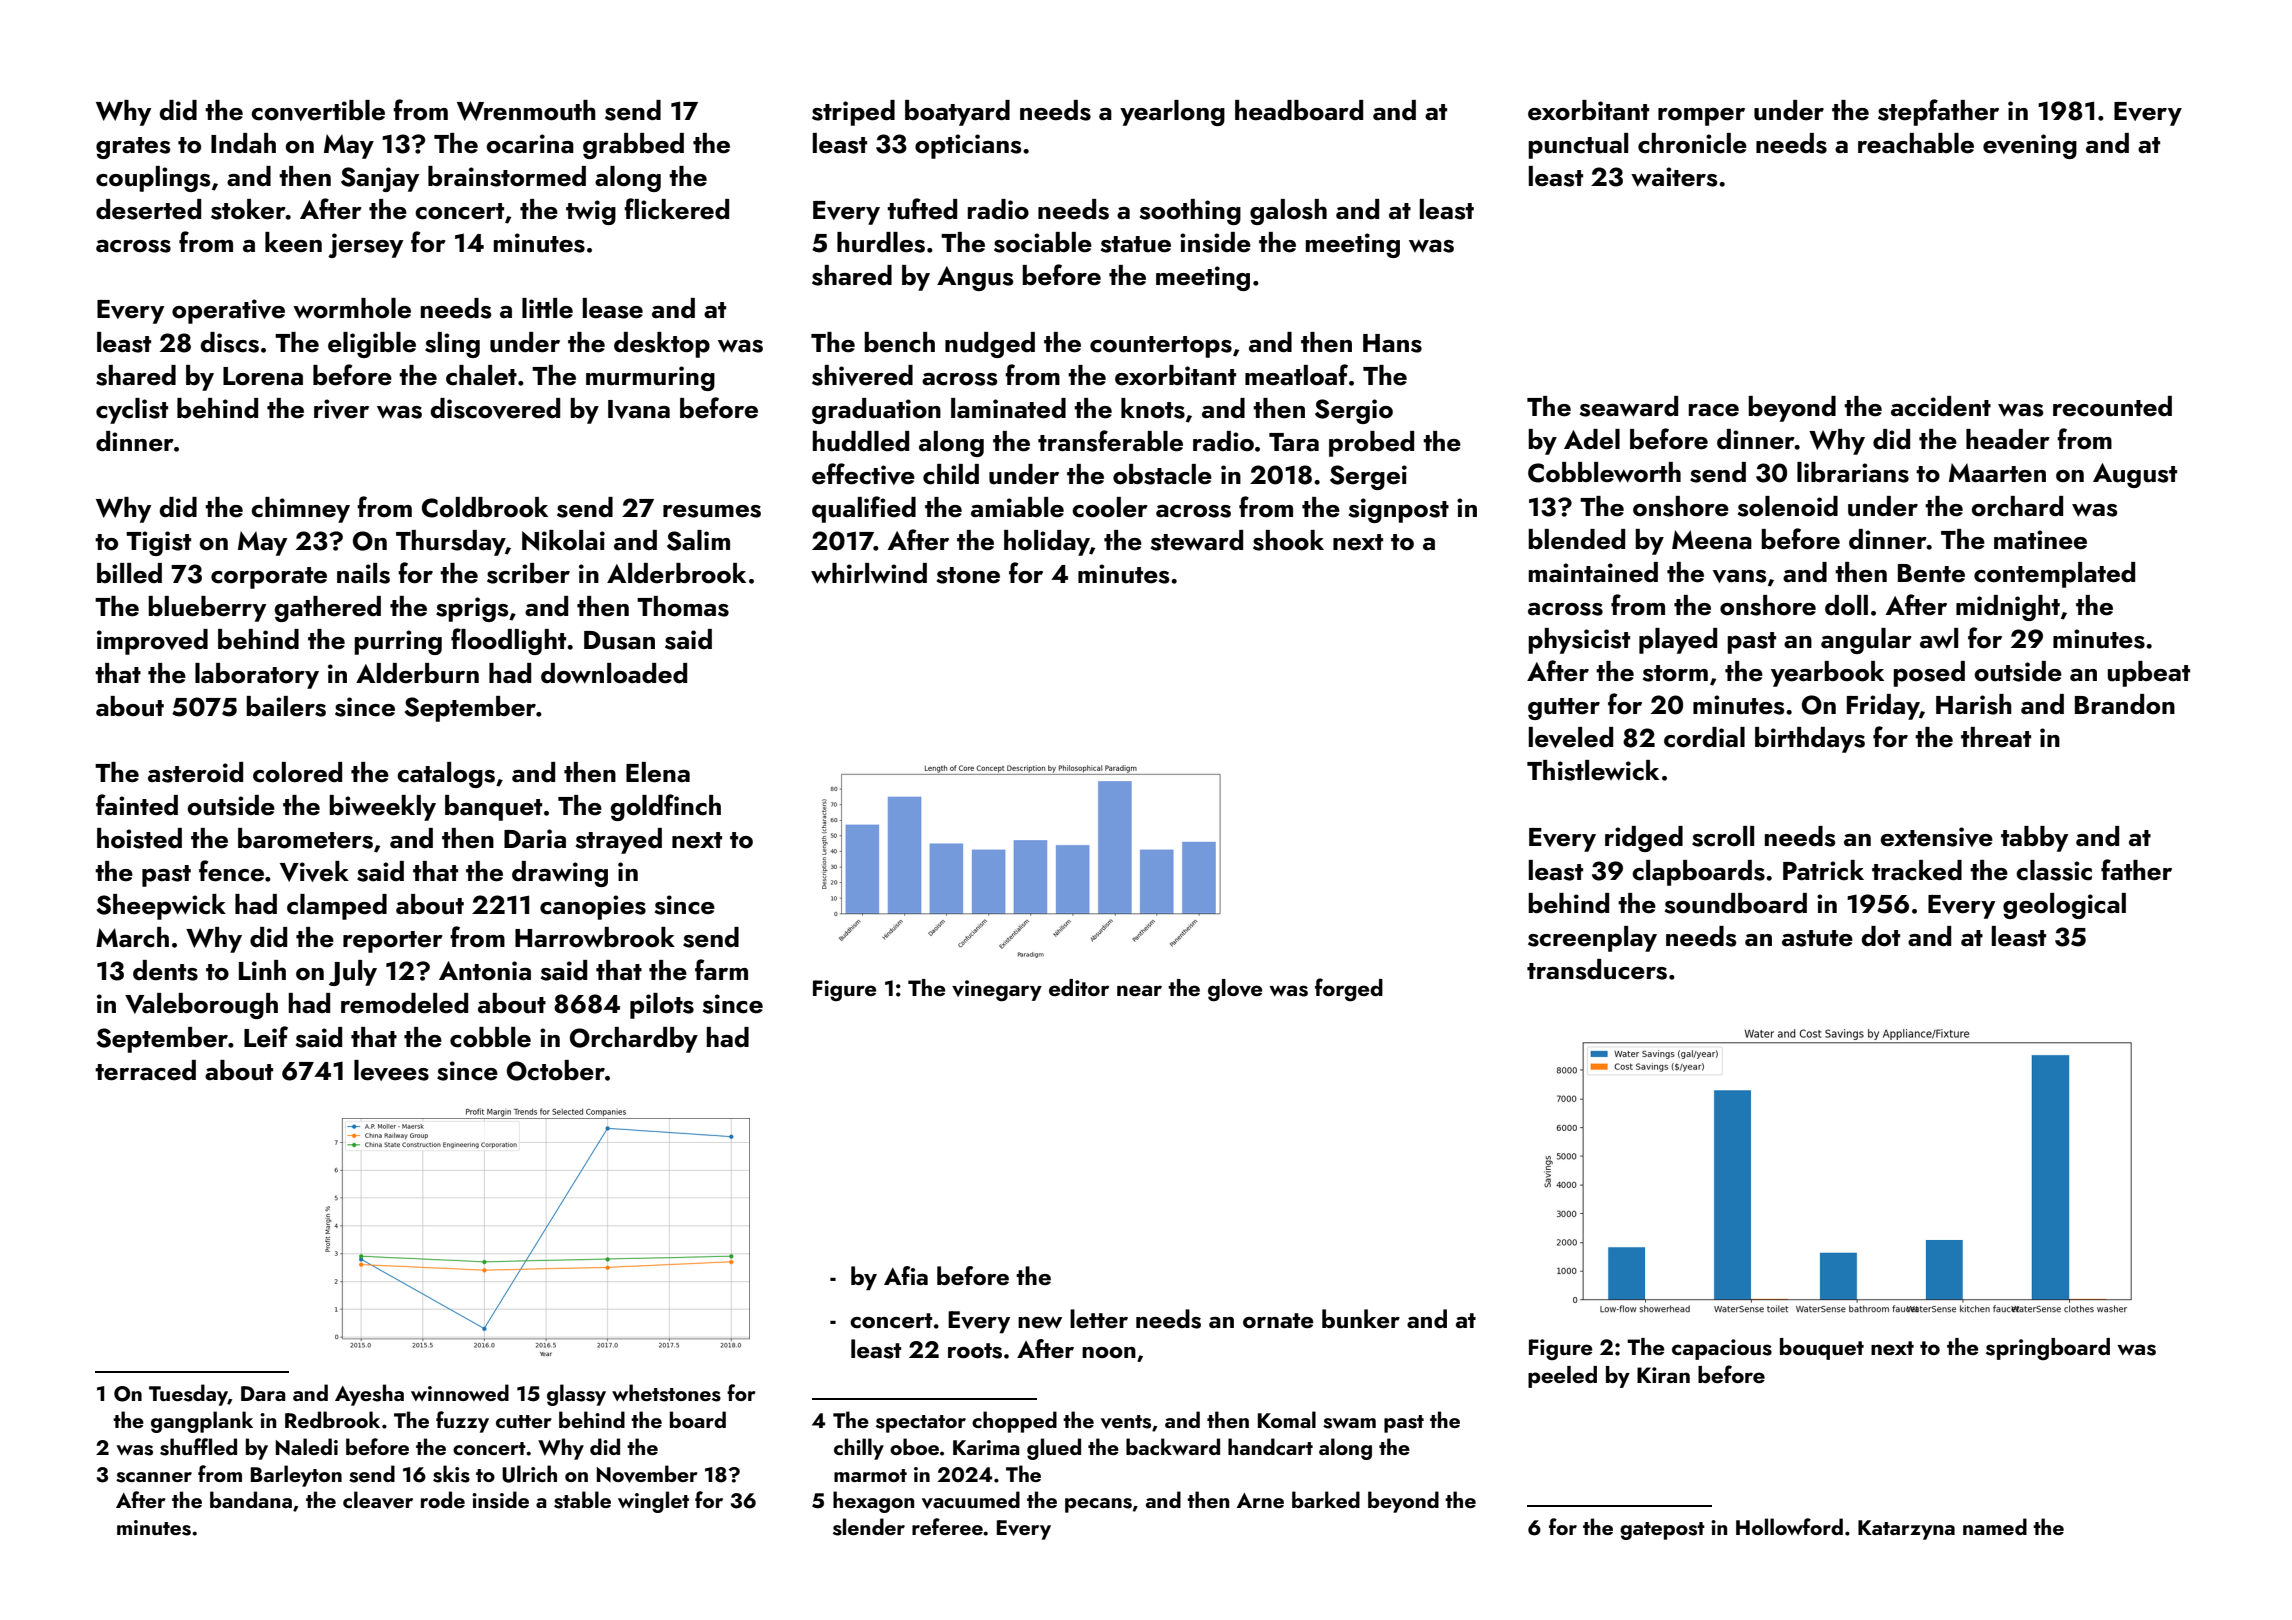  What do you see at coordinates (508, 641) in the page?
I see `floodlight` at bounding box center [508, 641].
